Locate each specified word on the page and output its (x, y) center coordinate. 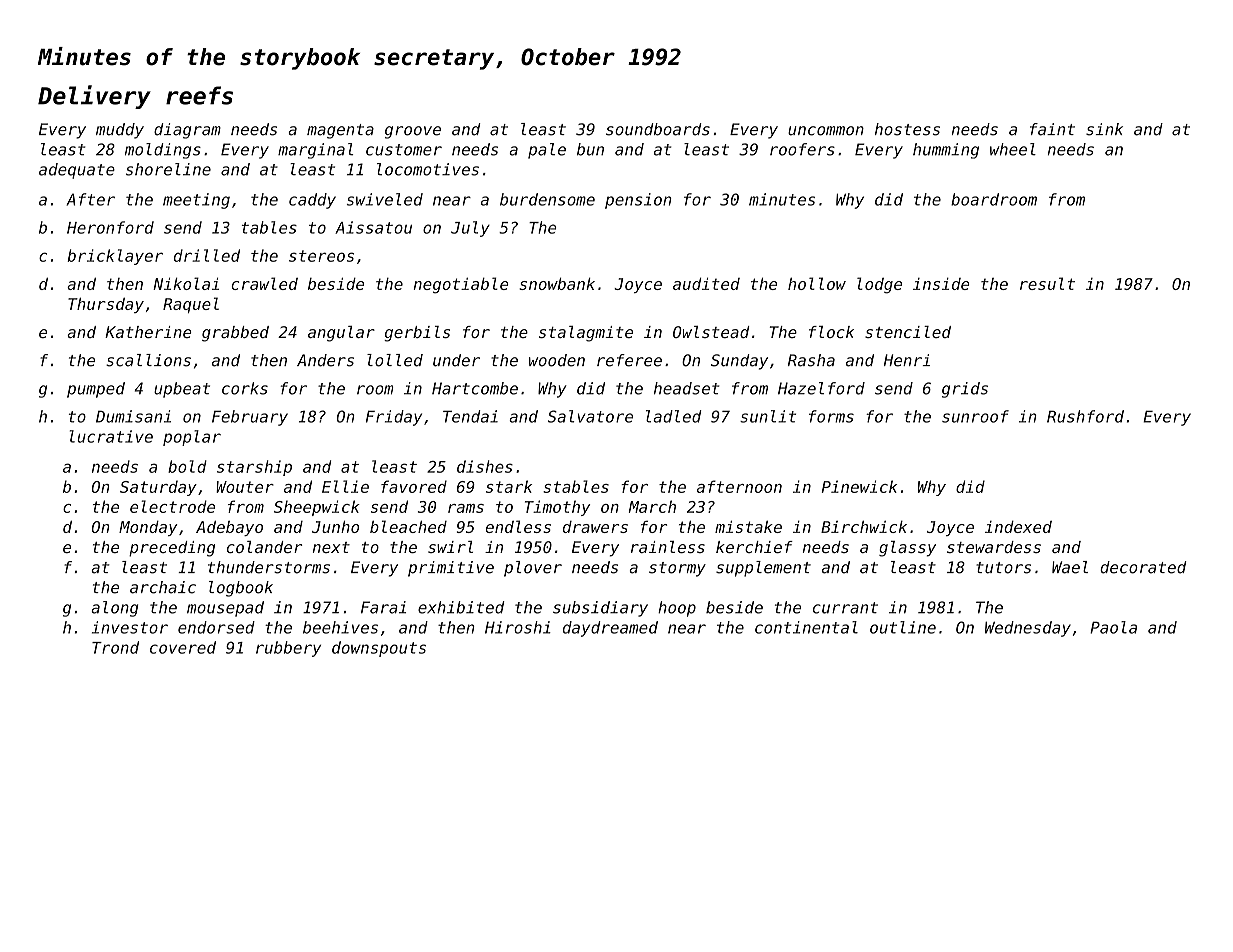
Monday (148, 528)
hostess (907, 129)
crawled (264, 283)
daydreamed (610, 629)
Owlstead (711, 332)
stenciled (908, 332)
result (1047, 283)
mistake (748, 527)
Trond (115, 647)
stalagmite (586, 334)
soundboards (658, 129)
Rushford (1085, 416)
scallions (148, 360)
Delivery (94, 97)
